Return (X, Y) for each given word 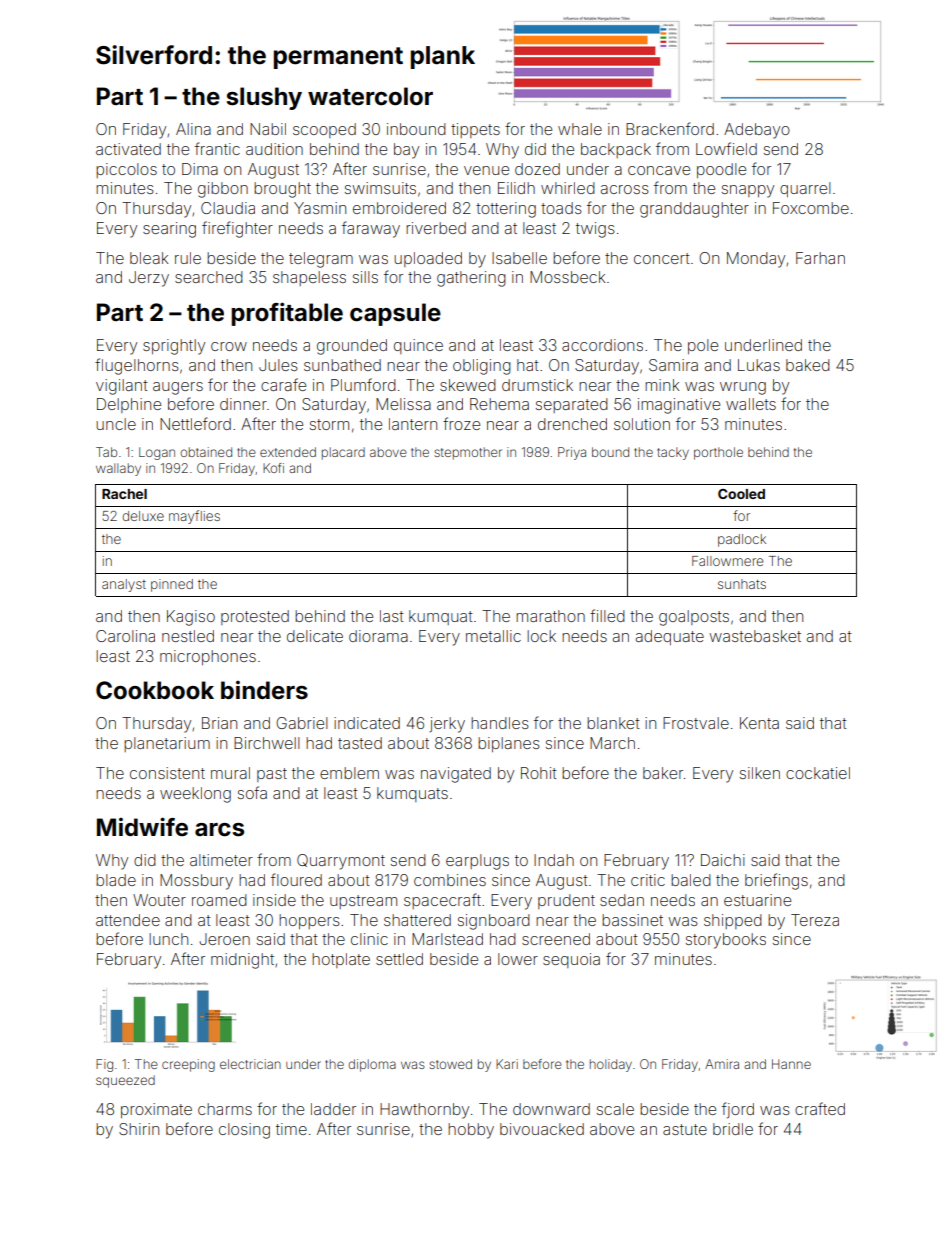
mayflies (194, 517)
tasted (360, 743)
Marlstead (447, 939)
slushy (264, 98)
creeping (188, 1065)
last (392, 616)
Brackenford (670, 128)
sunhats (742, 584)
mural (230, 773)
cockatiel (818, 773)
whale (580, 129)
